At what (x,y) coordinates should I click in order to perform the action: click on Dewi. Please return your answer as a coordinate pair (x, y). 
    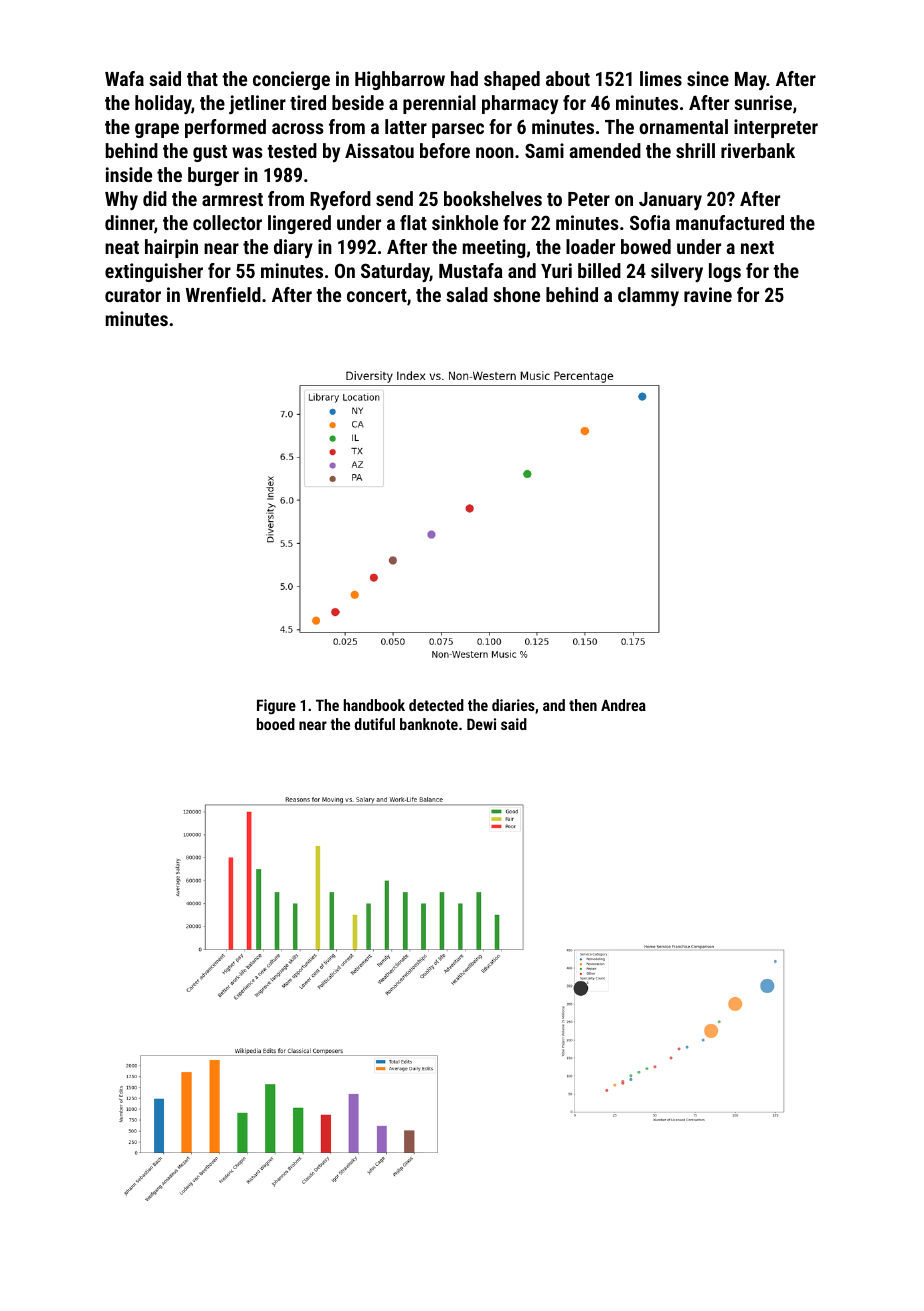
    Looking at the image, I should click on (481, 724).
